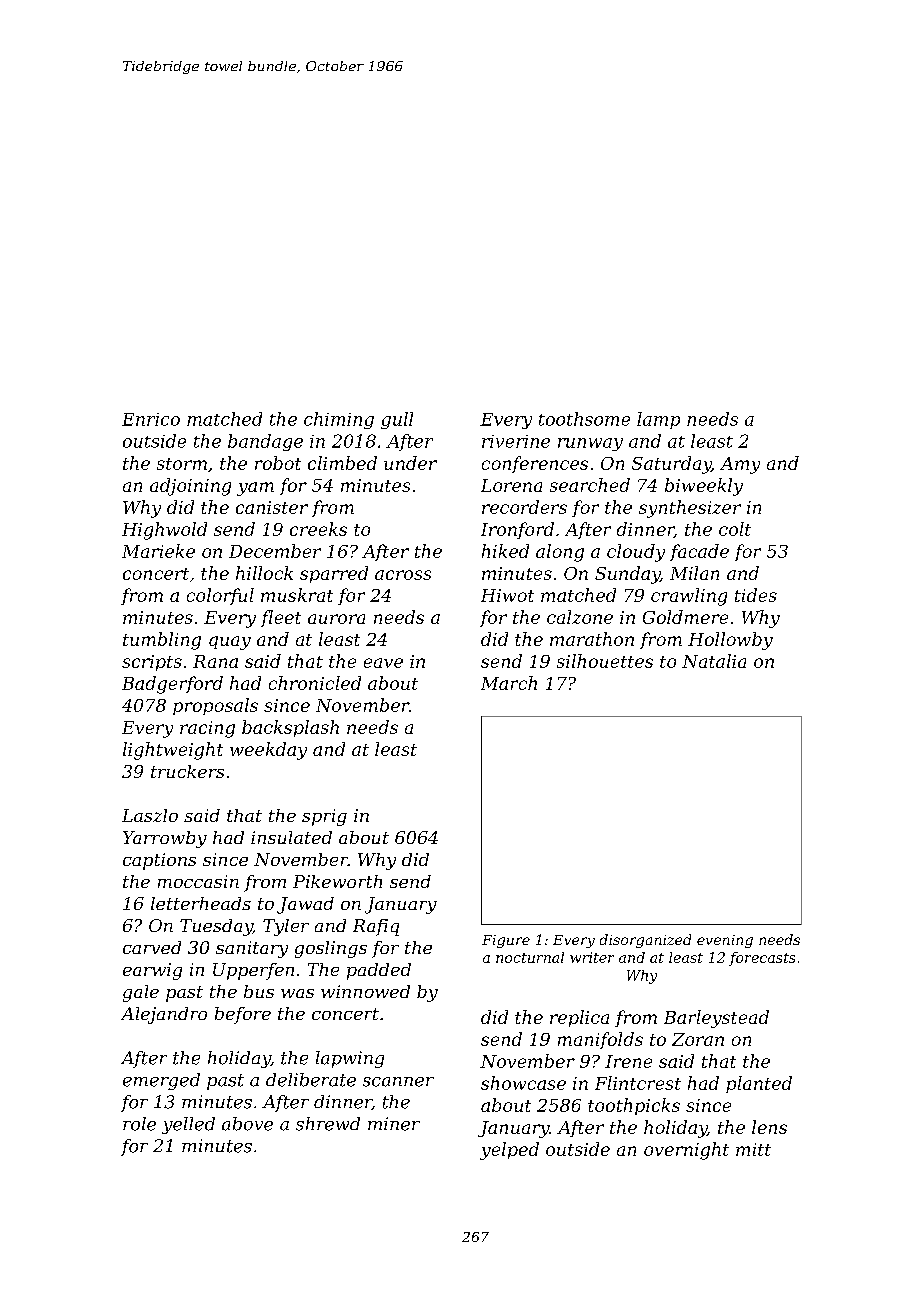  I want to click on Tuesday, so click(216, 927).
